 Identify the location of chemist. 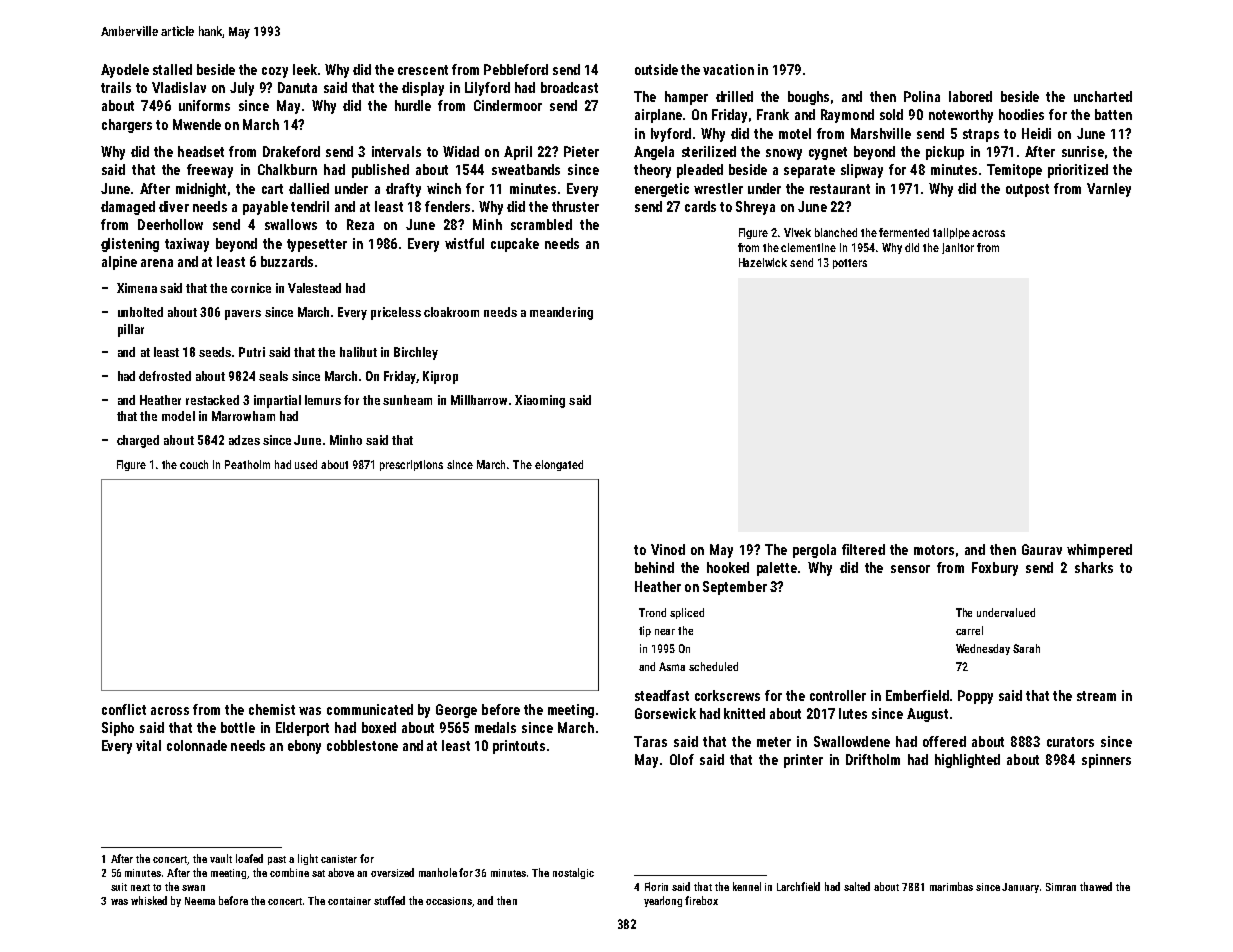
(272, 709).
